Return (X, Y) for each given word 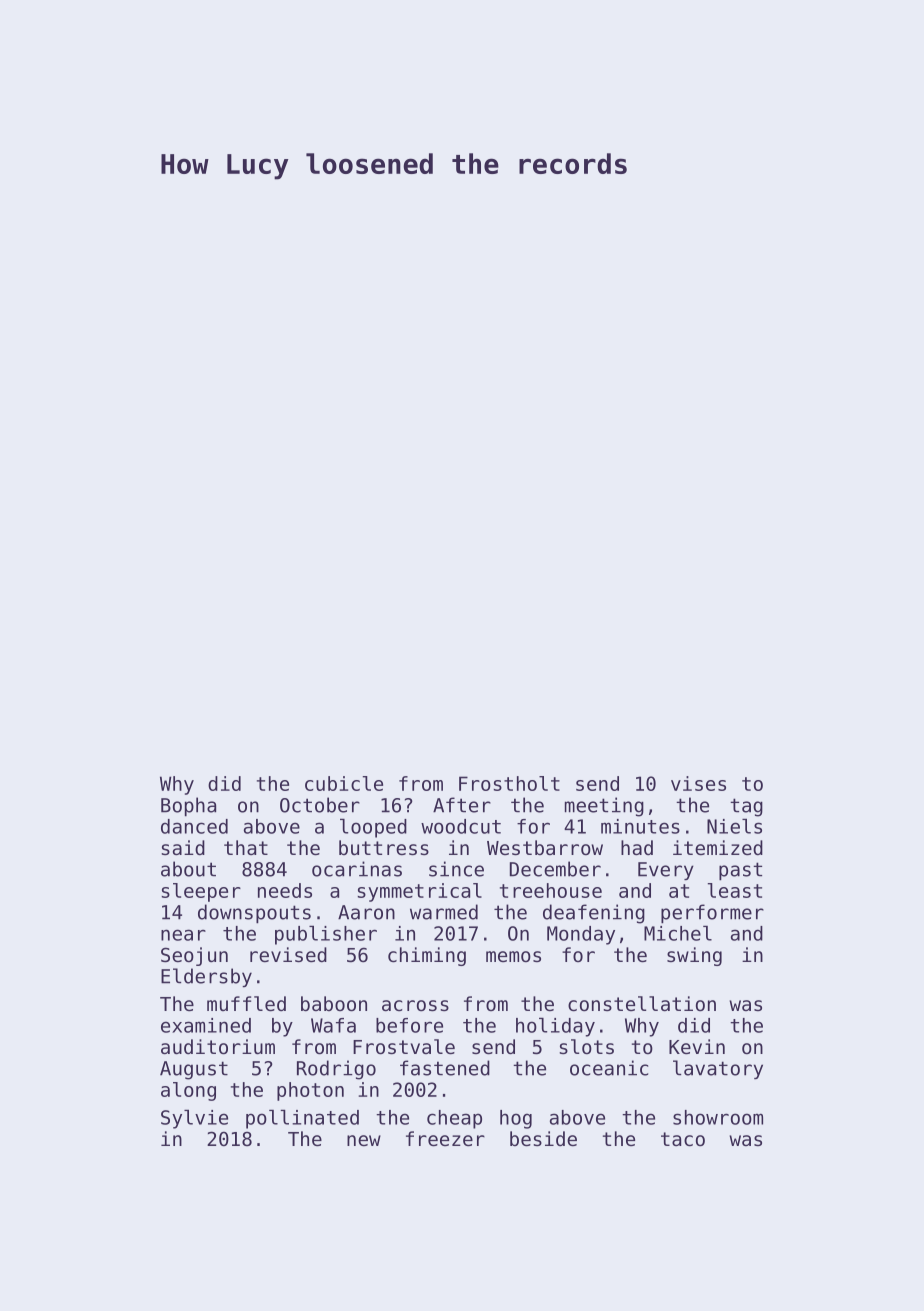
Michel (678, 933)
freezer (445, 1138)
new (364, 1140)
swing (694, 956)
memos (513, 956)
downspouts (254, 914)
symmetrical (419, 892)
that (246, 847)
